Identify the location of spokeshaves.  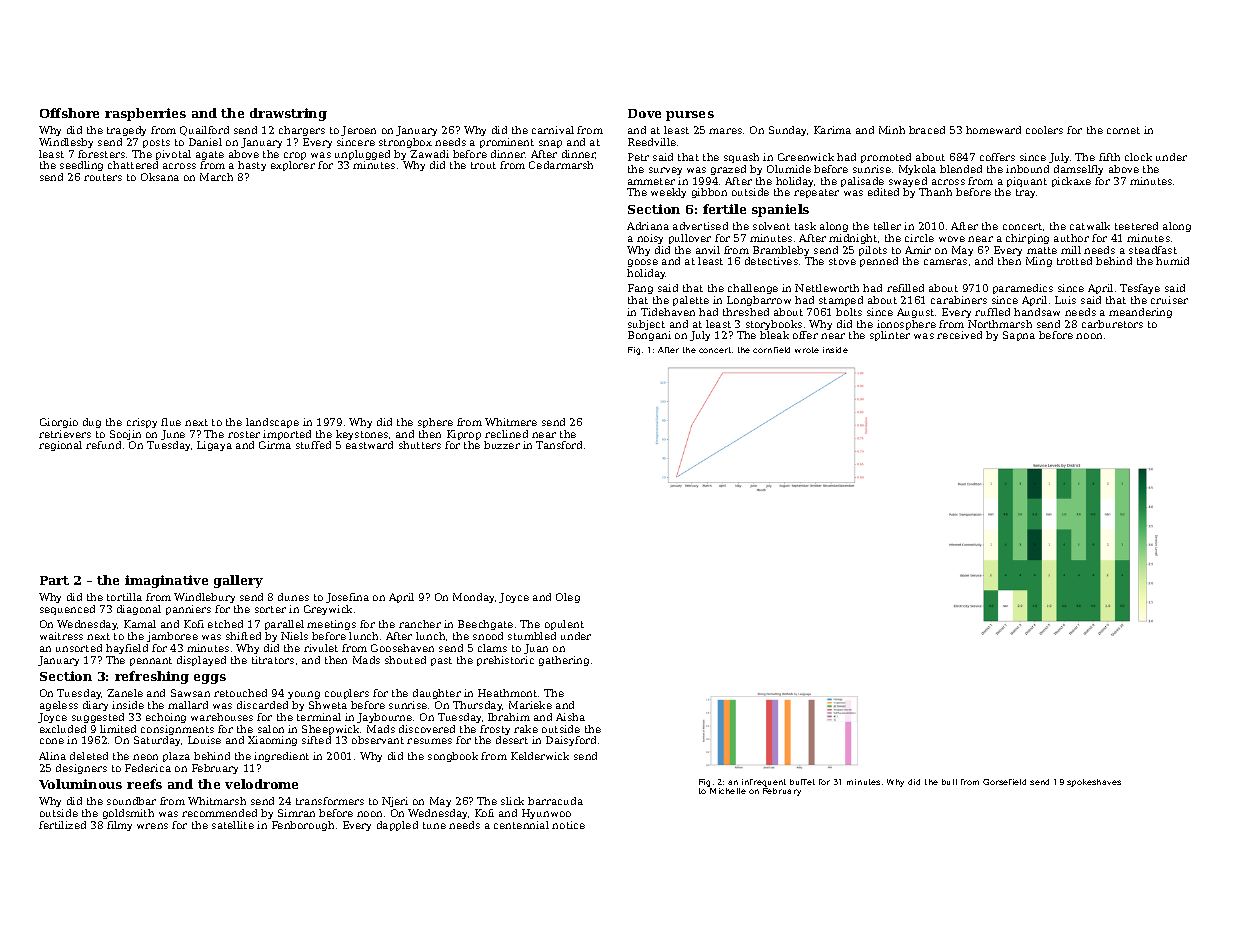
(1094, 783).
